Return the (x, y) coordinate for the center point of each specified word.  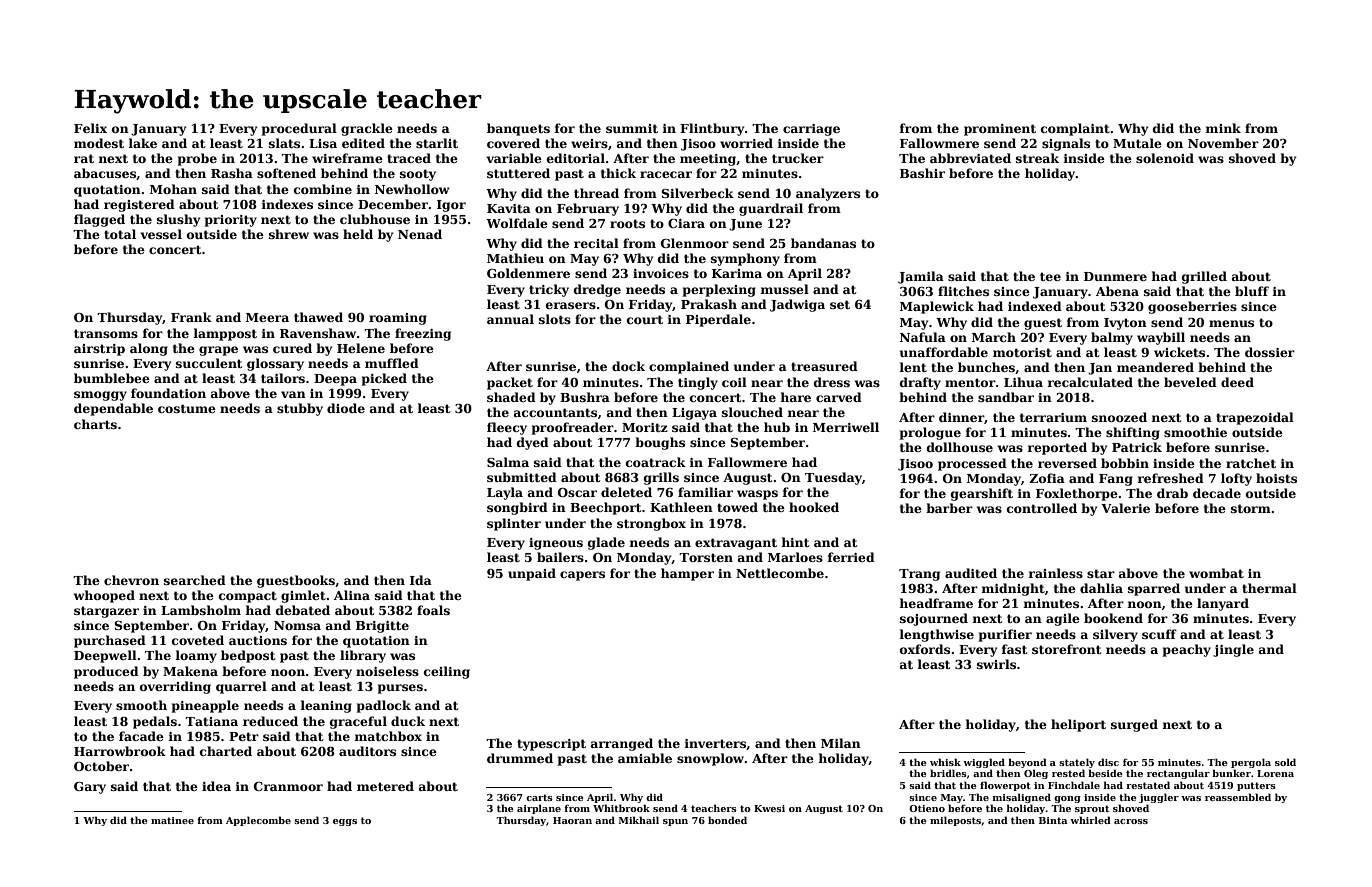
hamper (687, 574)
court (645, 319)
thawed (318, 317)
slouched (752, 412)
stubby (300, 409)
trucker (798, 158)
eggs (345, 822)
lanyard (1223, 604)
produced (106, 672)
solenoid (1165, 158)
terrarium (1053, 417)
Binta (1053, 820)
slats (284, 143)
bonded (727, 820)
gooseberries (1192, 307)
